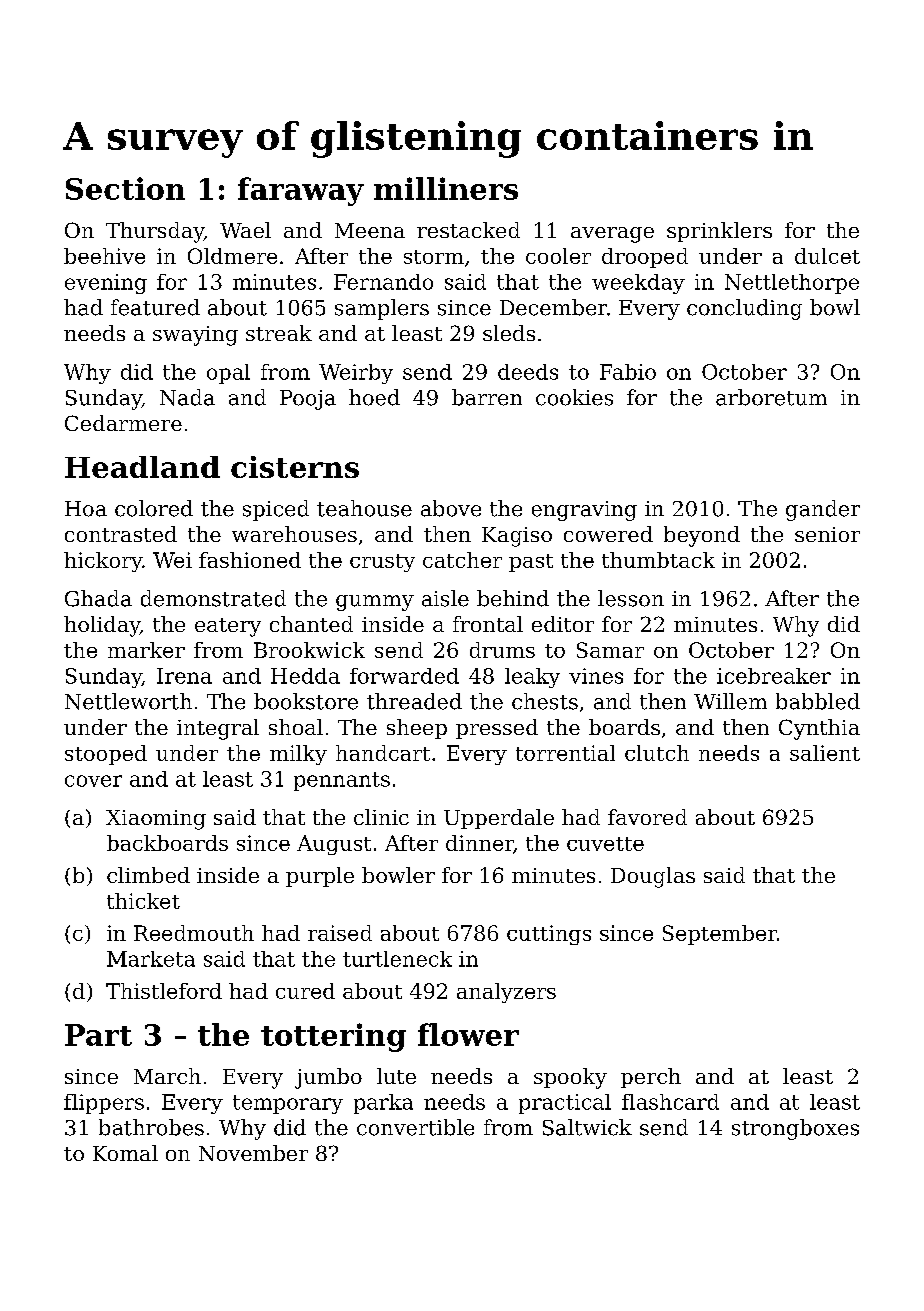 This document has height=1311, width=924. I want to click on milliners, so click(446, 188).
